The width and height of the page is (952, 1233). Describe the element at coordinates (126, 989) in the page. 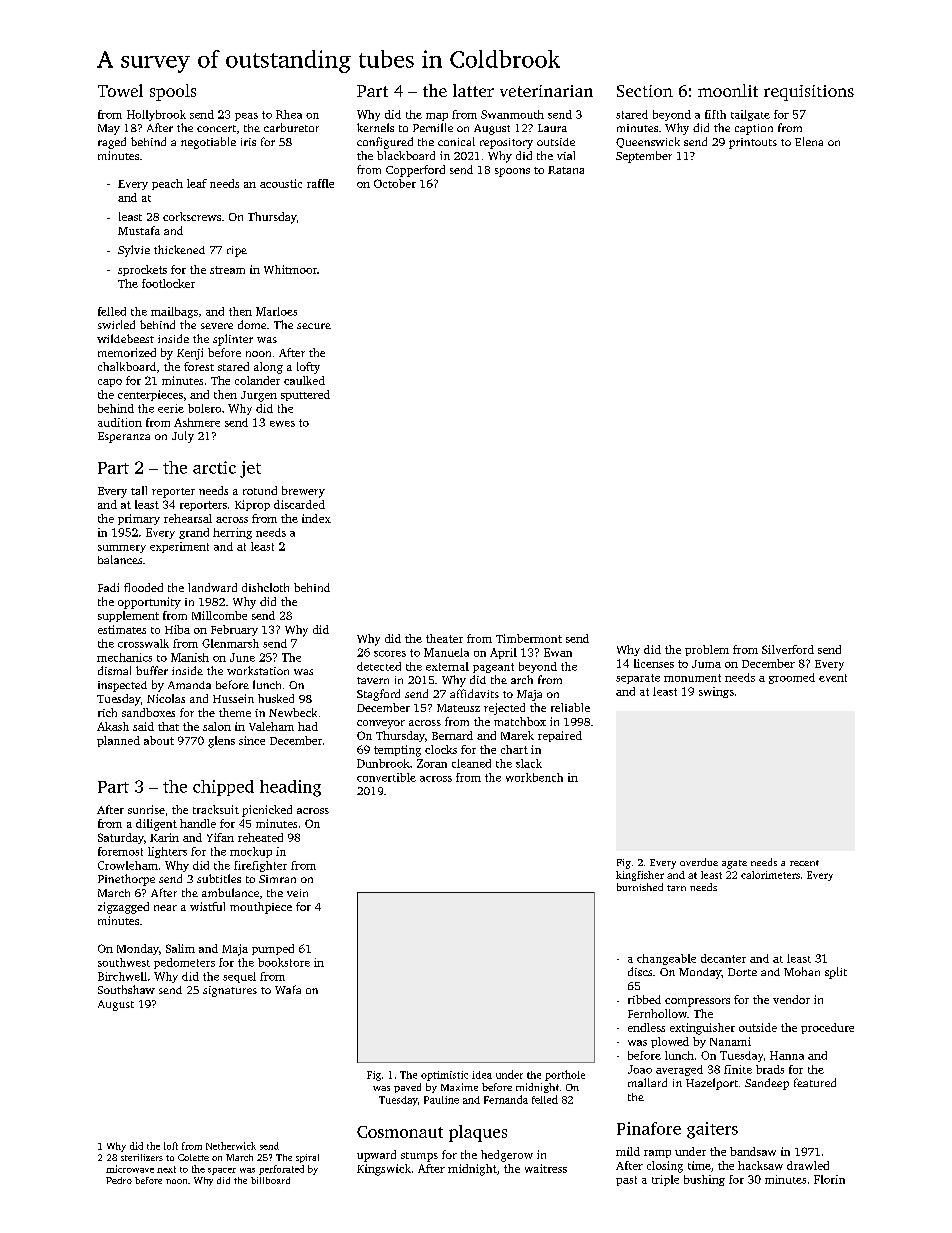

I see `Southshaw` at that location.
